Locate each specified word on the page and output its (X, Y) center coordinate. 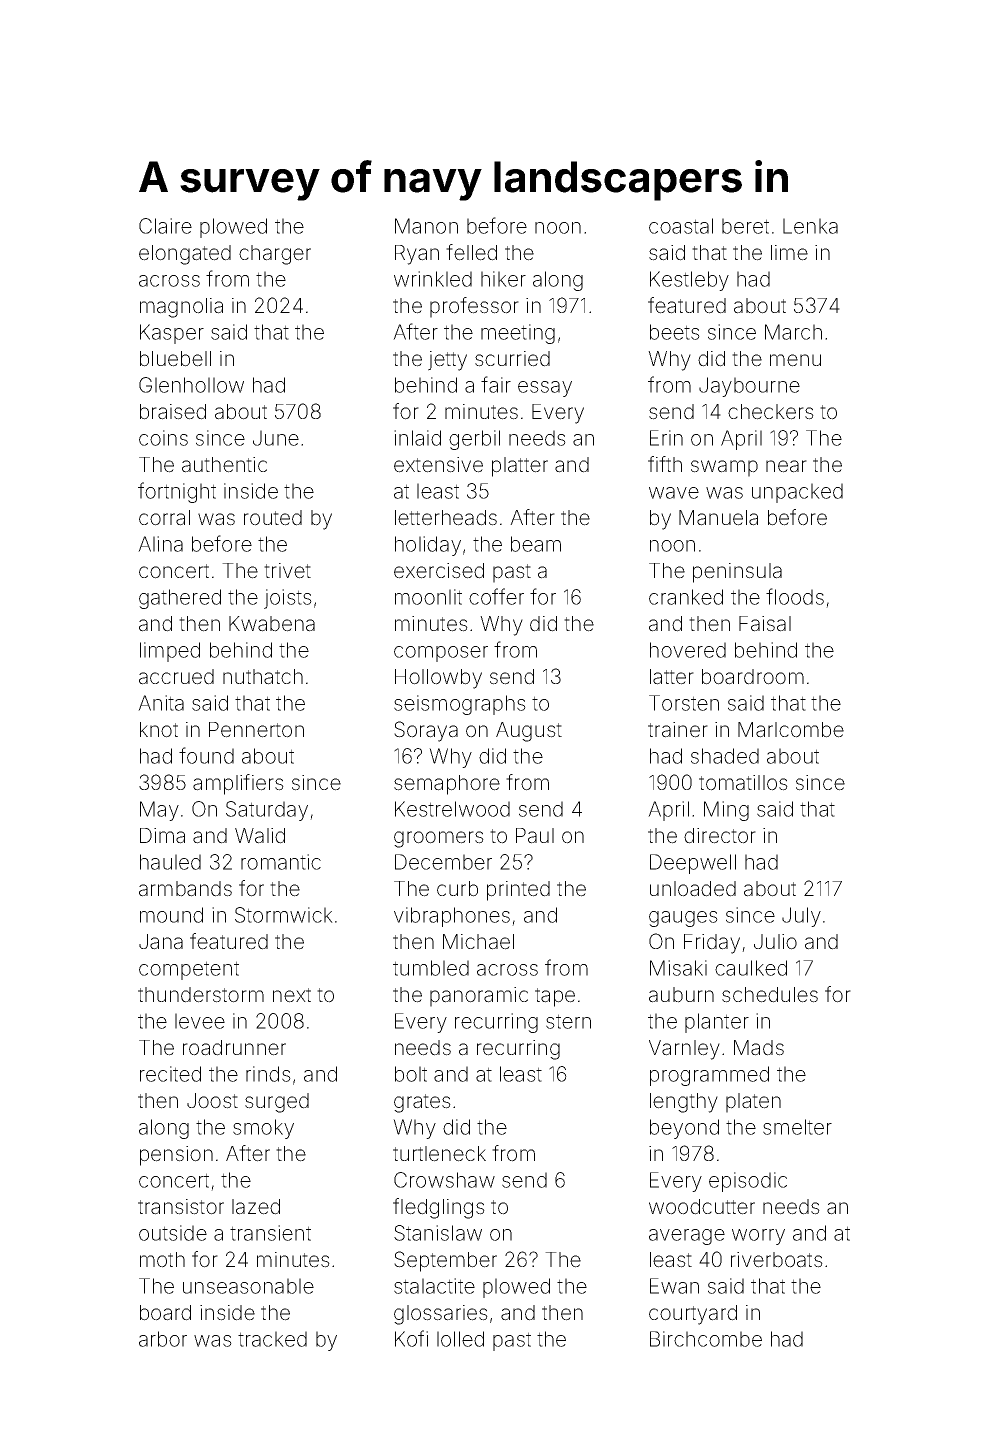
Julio (775, 942)
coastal (681, 226)
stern (568, 1021)
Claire (165, 226)
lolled (460, 1339)
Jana (161, 942)
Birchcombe (706, 1339)
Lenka (810, 226)
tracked (272, 1339)
